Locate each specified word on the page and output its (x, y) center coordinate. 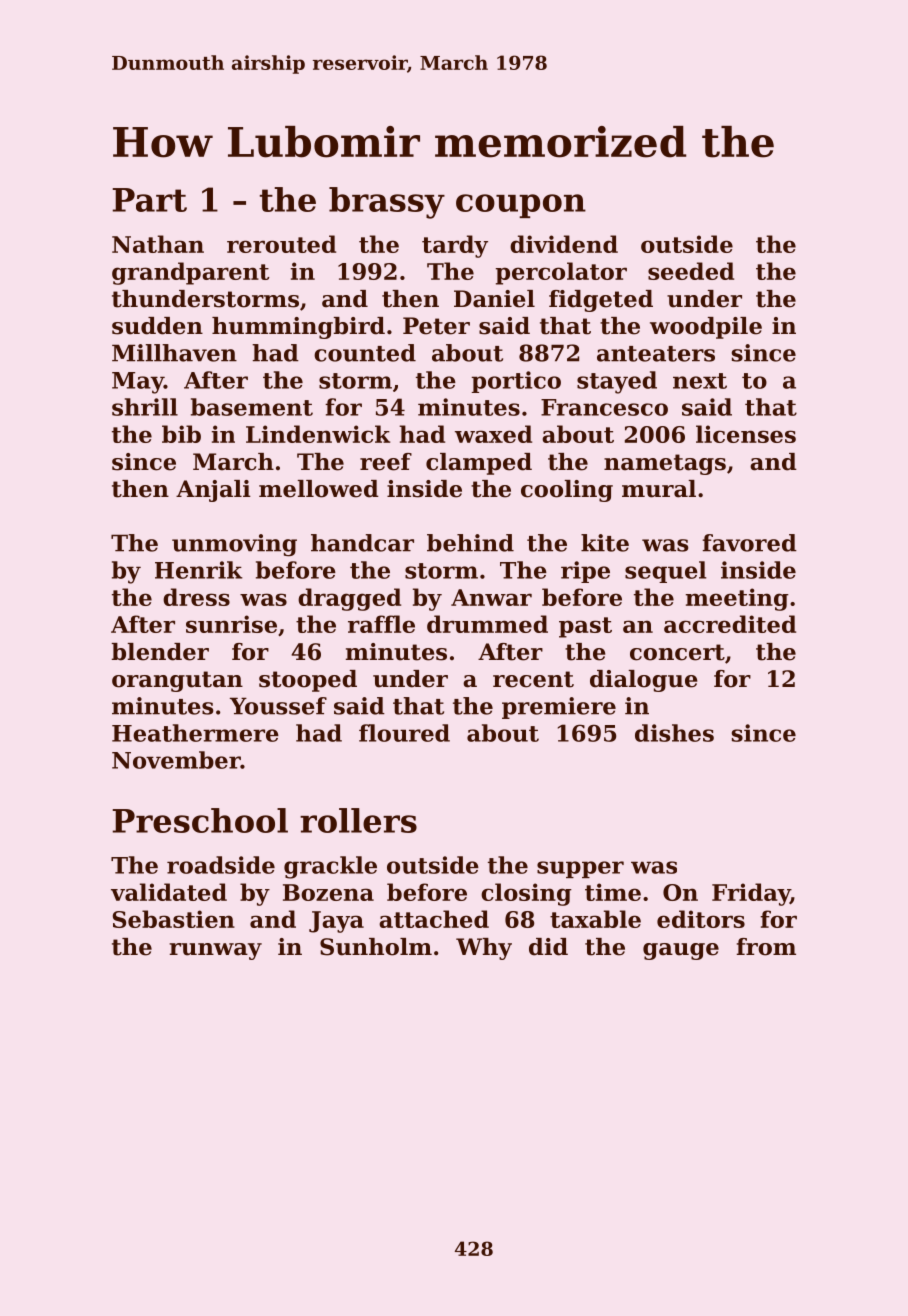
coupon (521, 206)
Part (149, 200)
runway (215, 951)
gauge (681, 951)
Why (484, 949)
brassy (387, 203)
